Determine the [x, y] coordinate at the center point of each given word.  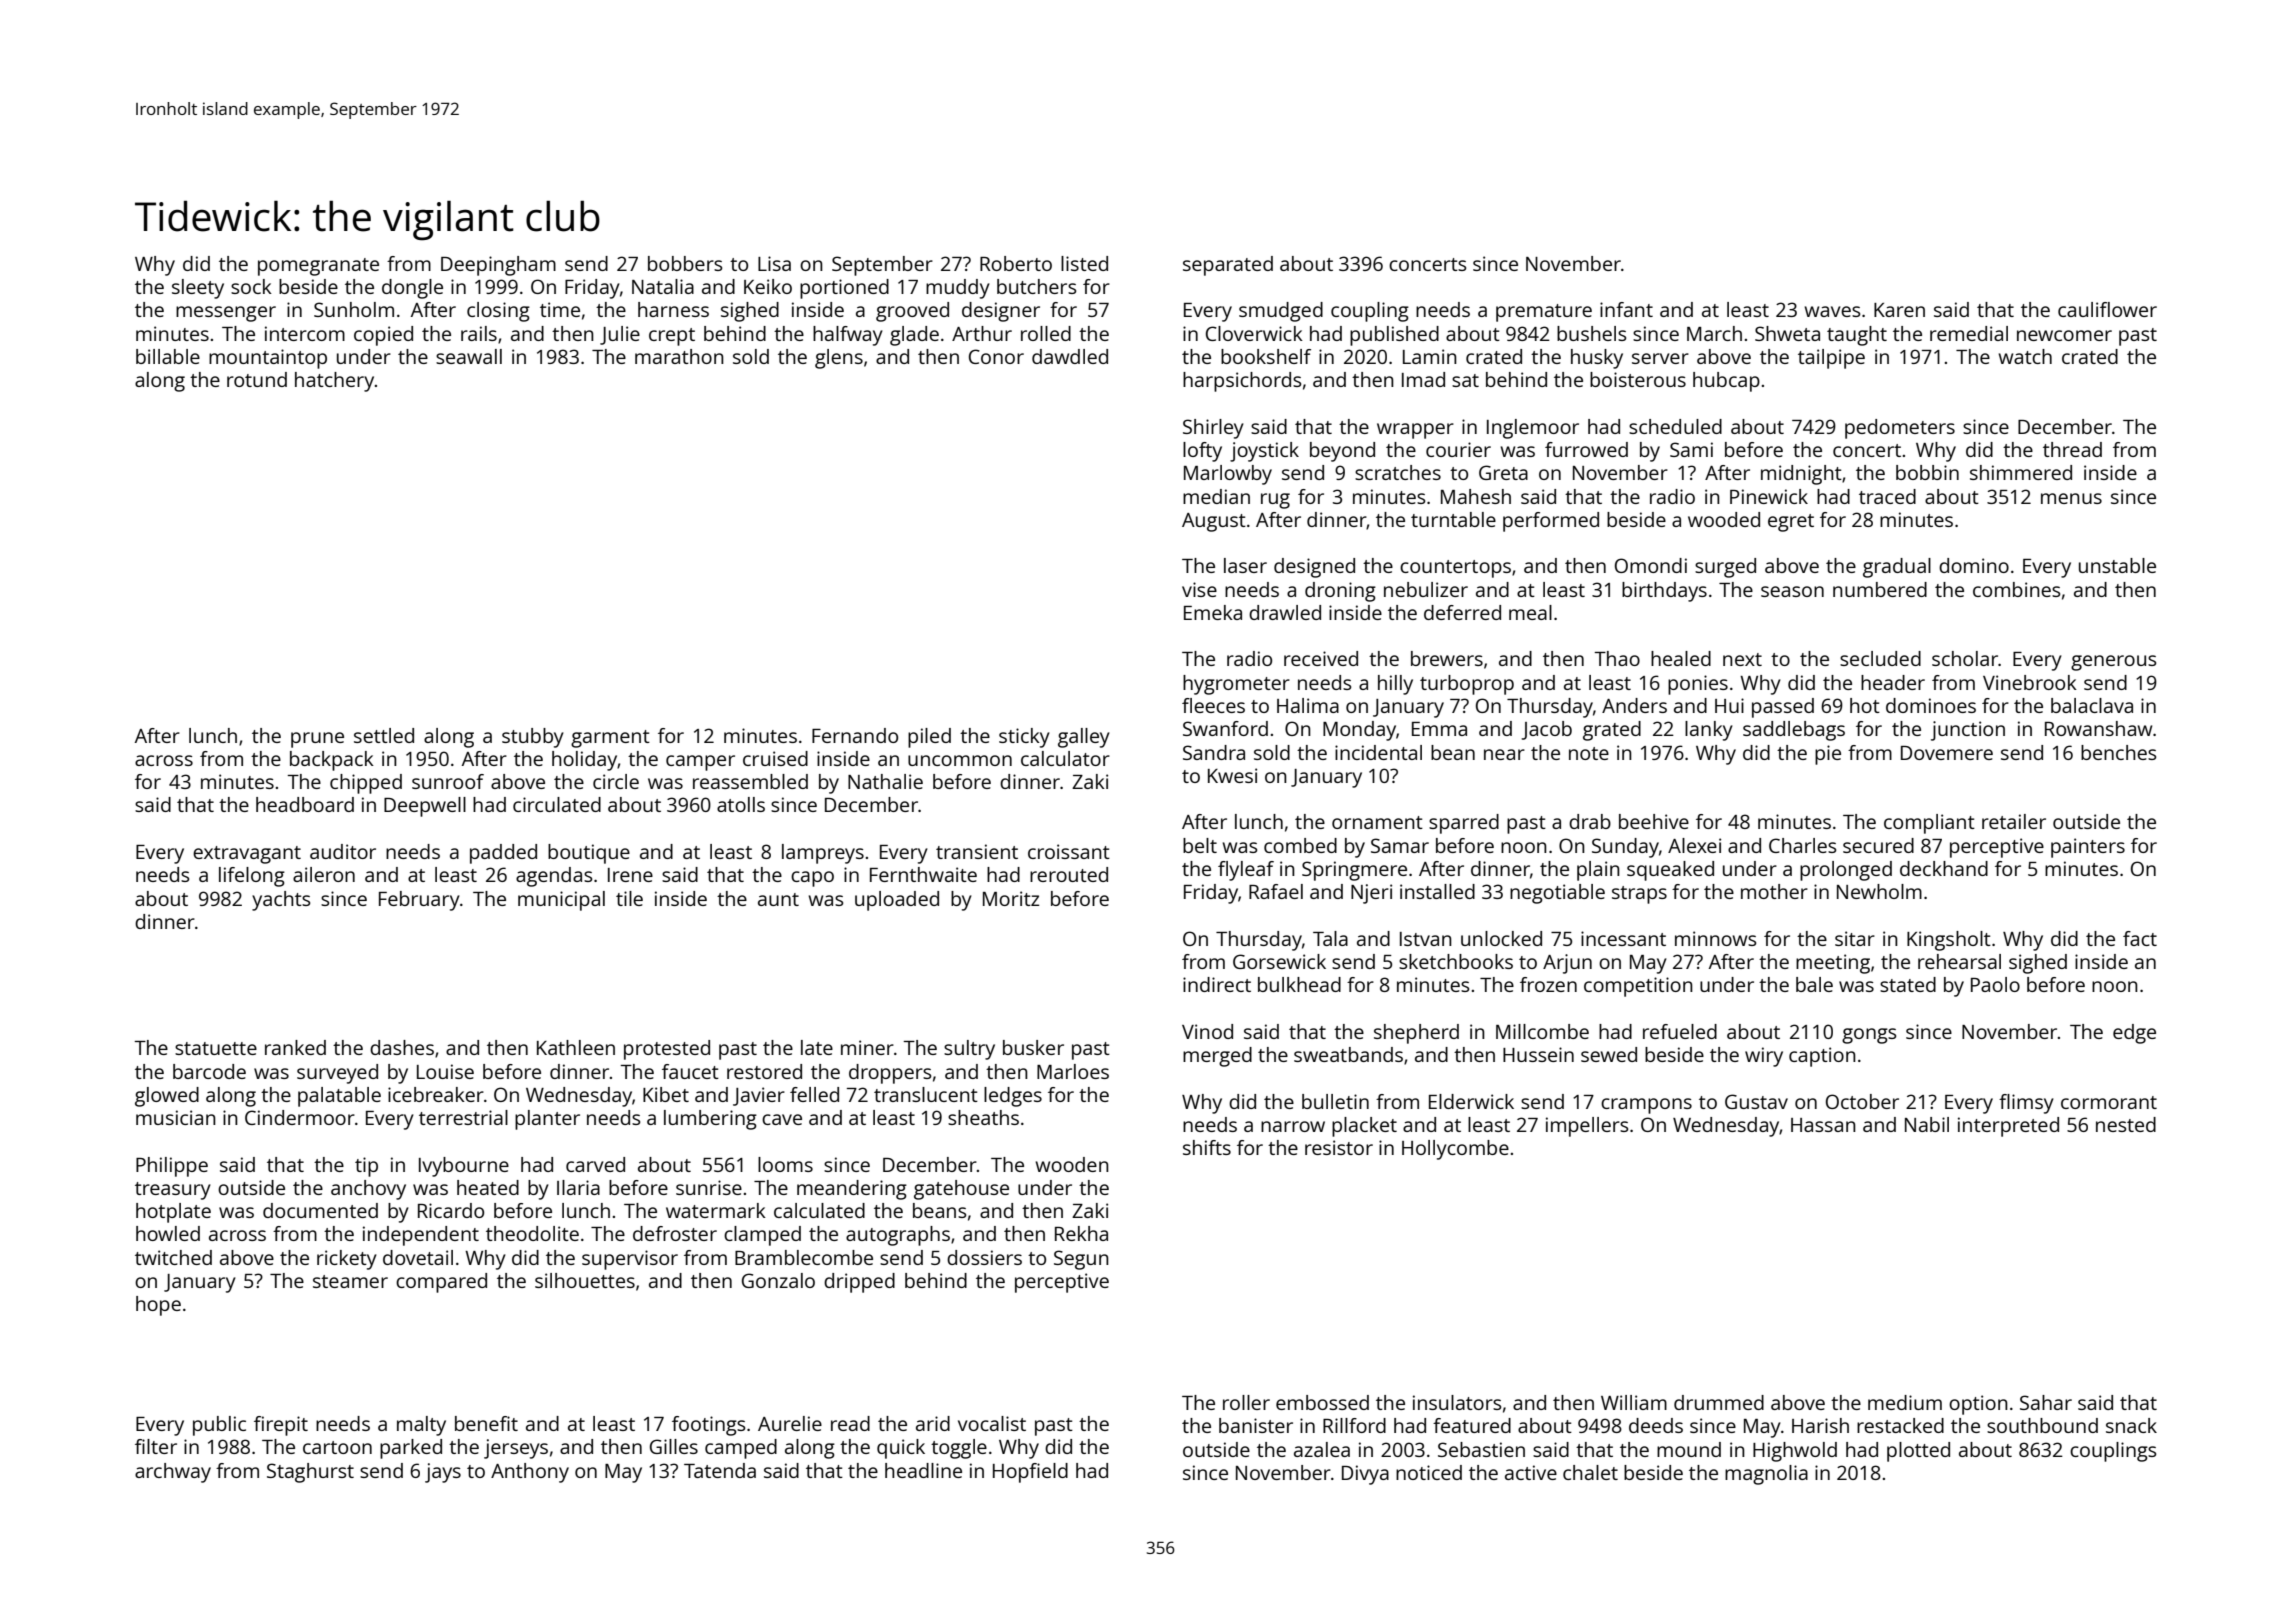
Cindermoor [300, 1117]
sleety [198, 289]
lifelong [252, 877]
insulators [1457, 1402]
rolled [1046, 333]
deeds [1656, 1425]
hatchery [334, 382]
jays [443, 1473]
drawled [1285, 612]
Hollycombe [1455, 1150]
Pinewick [1769, 496]
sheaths [983, 1117]
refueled [1680, 1031]
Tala [1330, 938]
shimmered [2021, 472]
